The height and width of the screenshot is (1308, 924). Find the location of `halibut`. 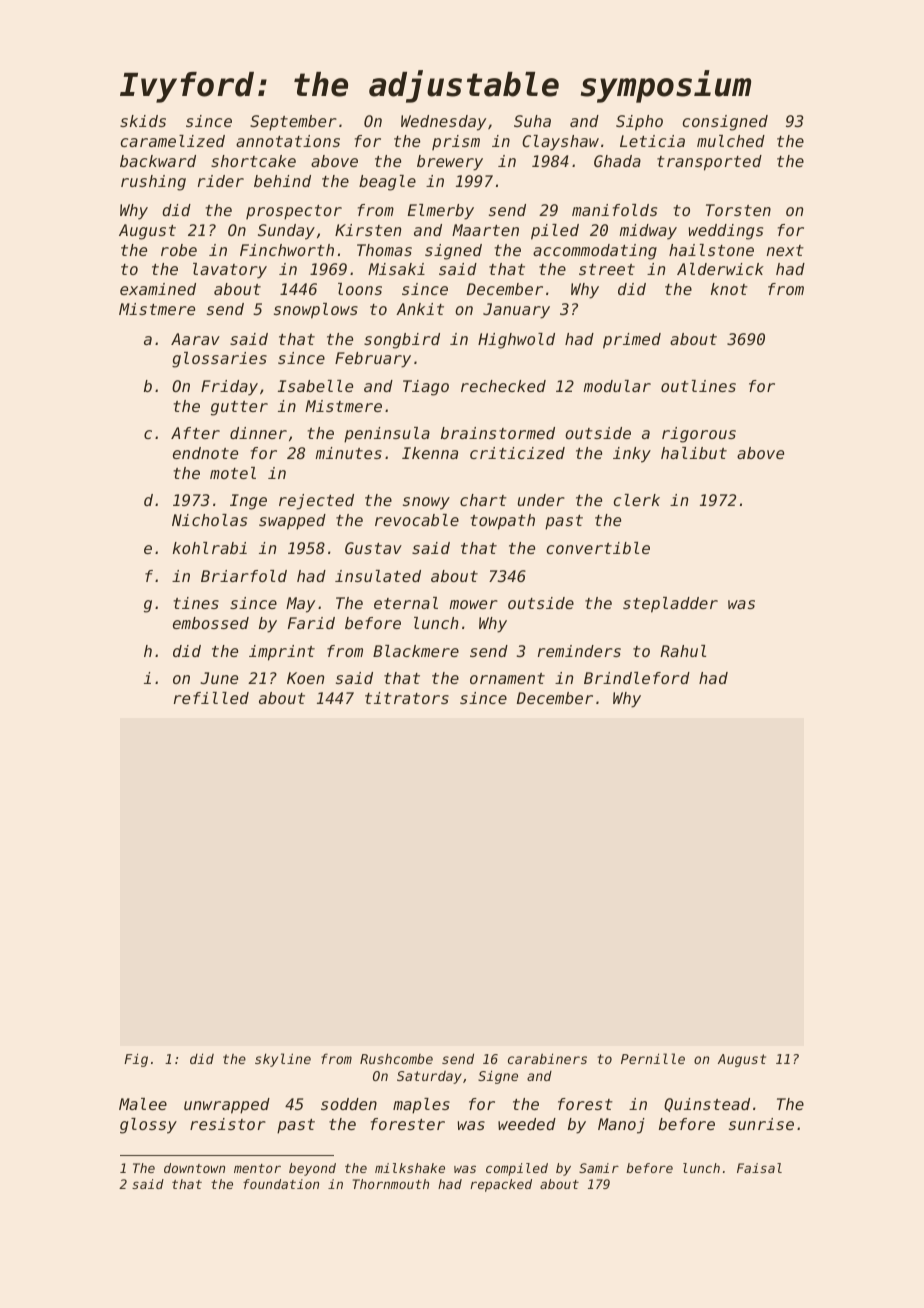

halibut is located at coordinates (694, 453).
